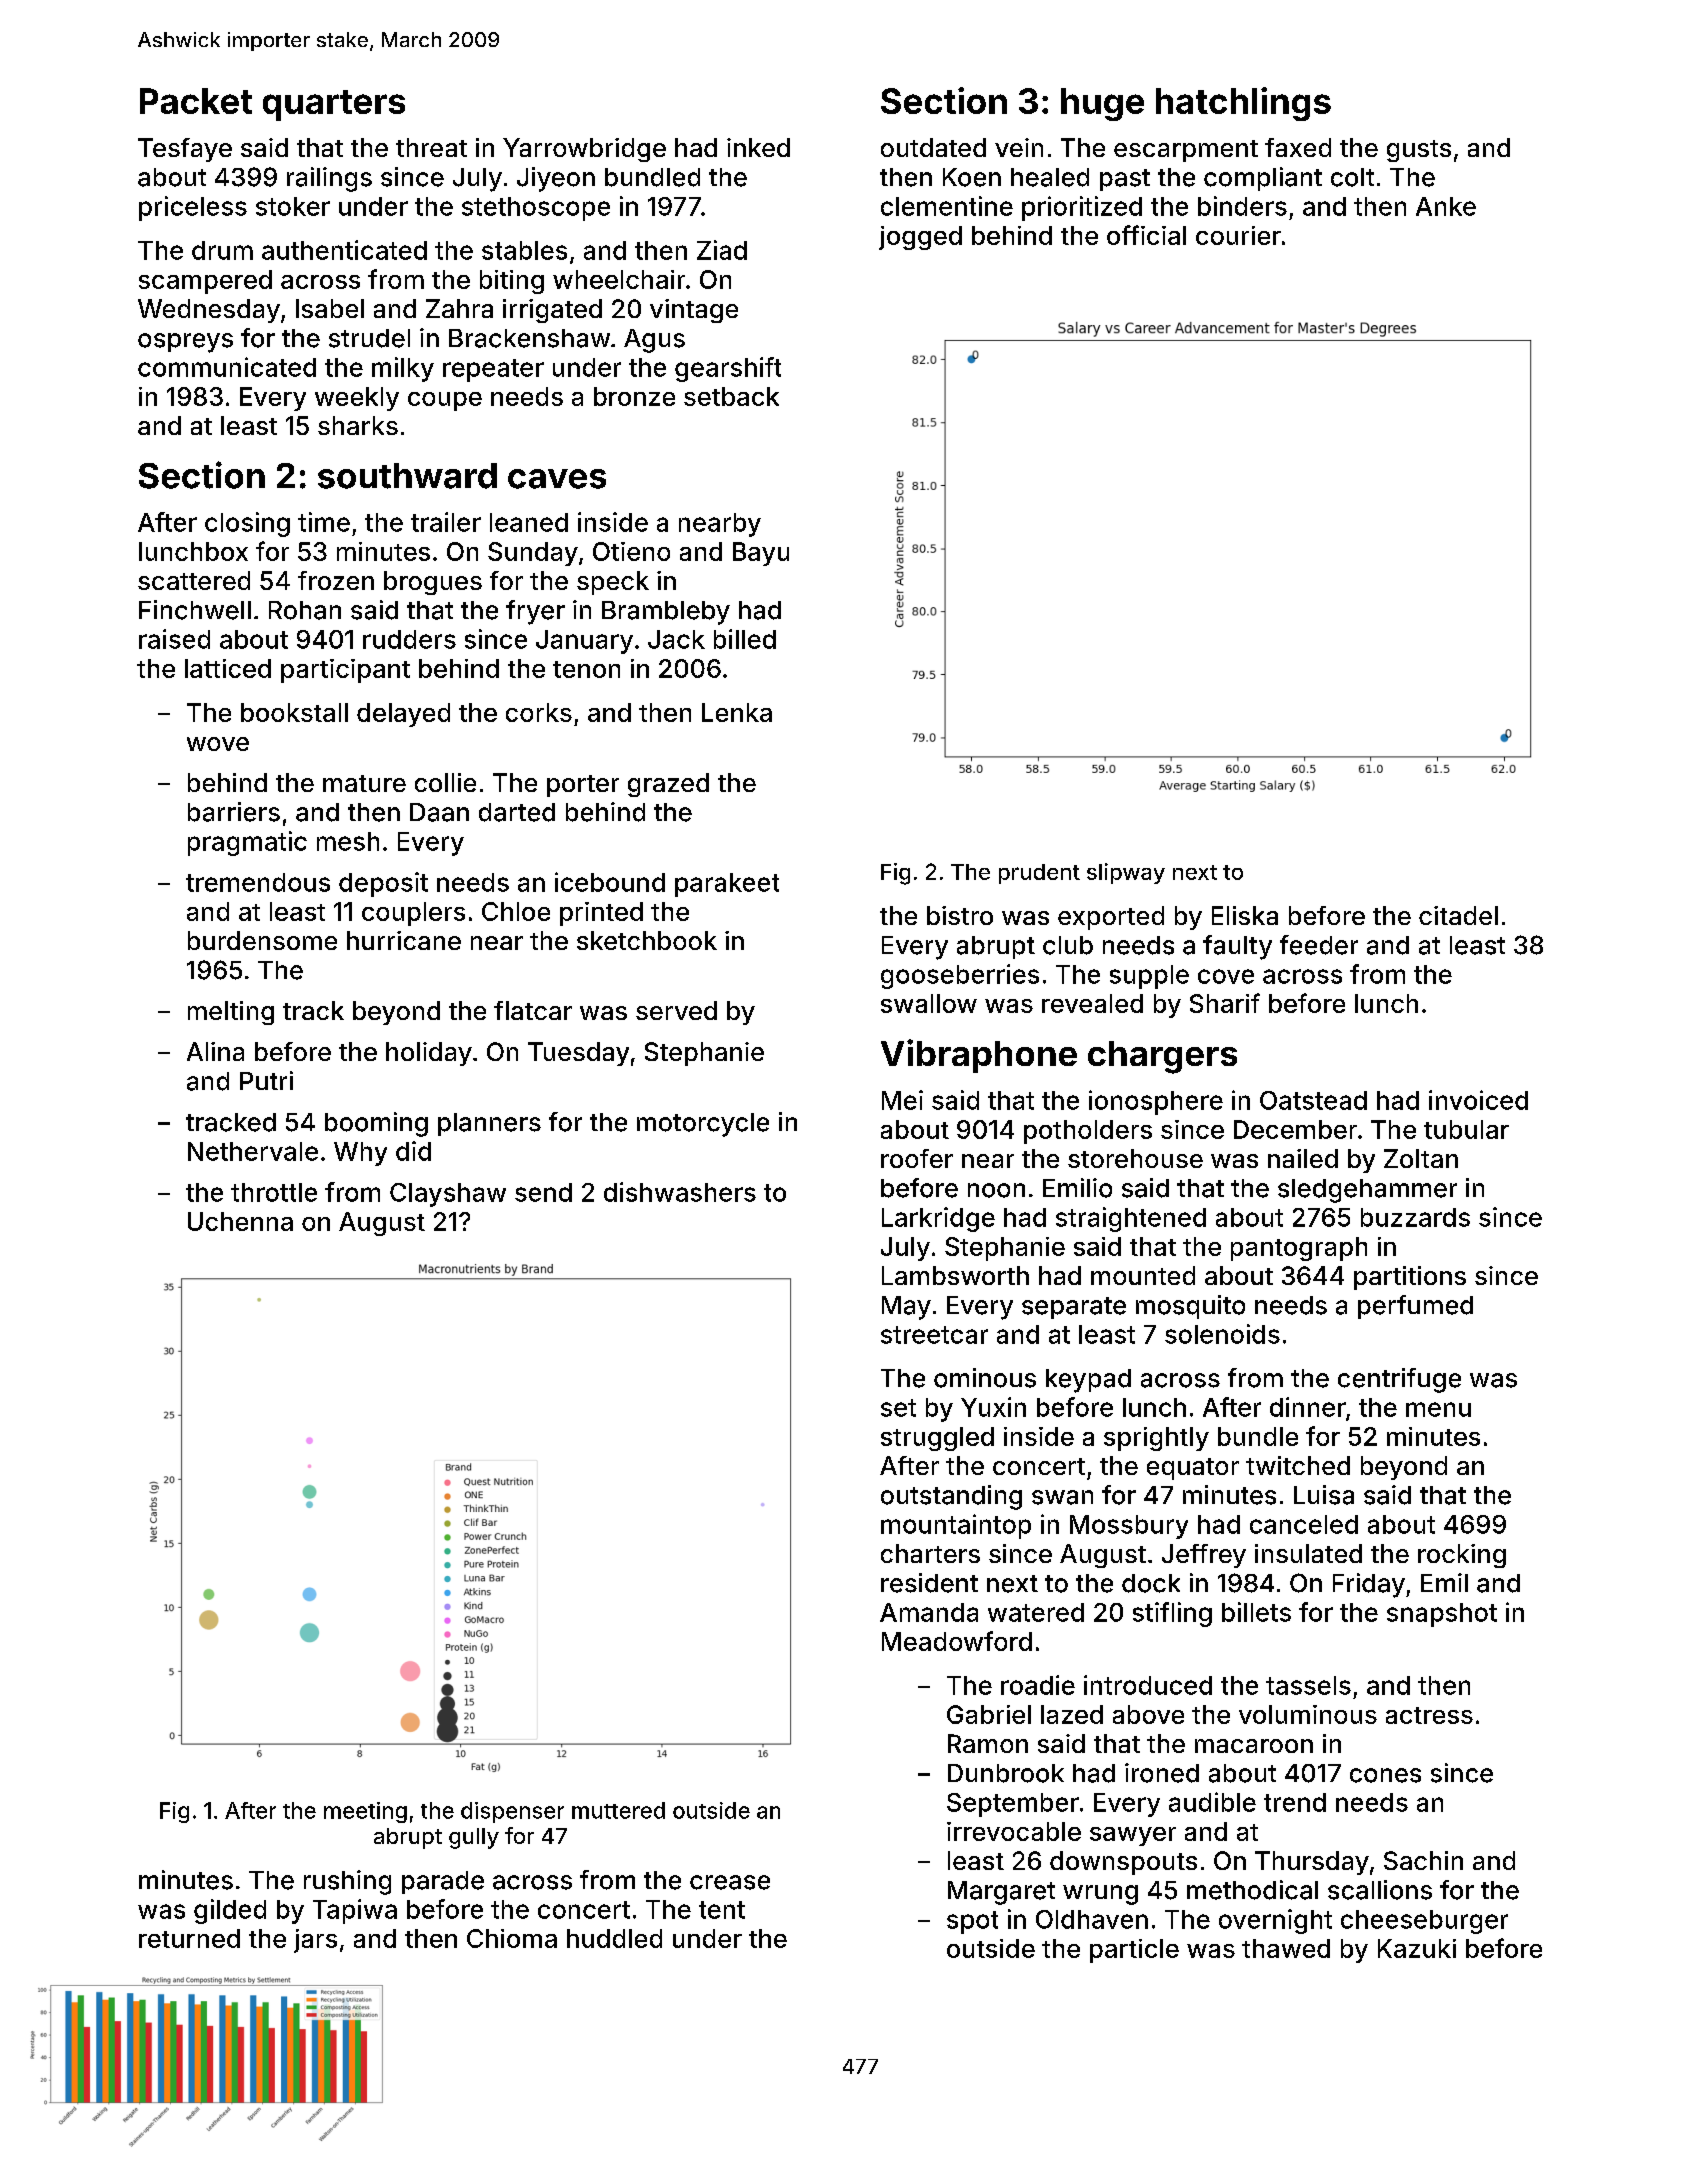 This screenshot has width=1683, height=2178. What do you see at coordinates (1423, 1860) in the screenshot?
I see `Sachin` at bounding box center [1423, 1860].
